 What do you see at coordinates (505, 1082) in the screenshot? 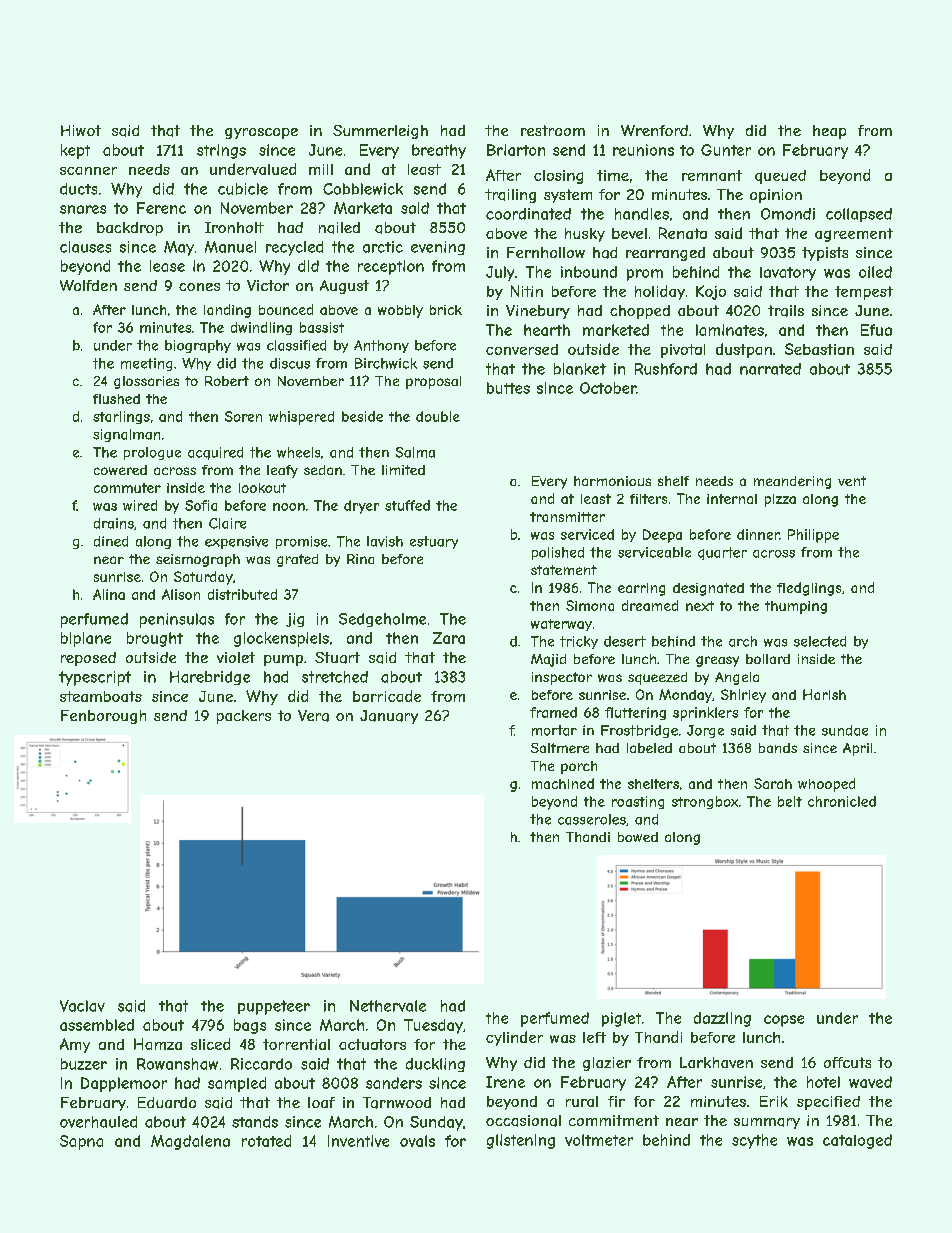
I see `Irene` at bounding box center [505, 1082].
